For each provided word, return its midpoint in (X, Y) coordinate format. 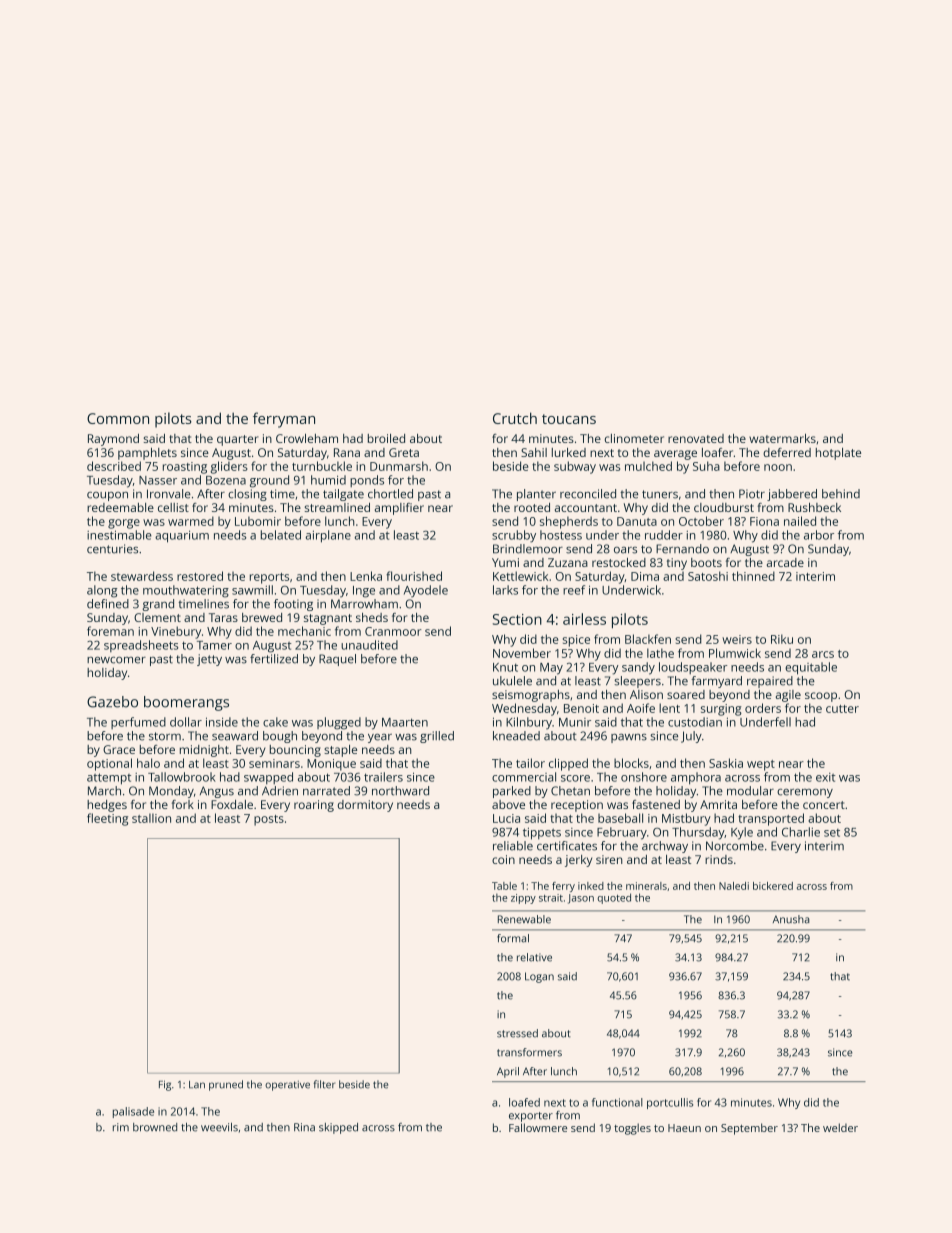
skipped (338, 1128)
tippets (542, 833)
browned (155, 1127)
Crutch (515, 418)
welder (840, 1127)
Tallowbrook (182, 777)
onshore (644, 777)
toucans (569, 419)
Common (118, 418)
